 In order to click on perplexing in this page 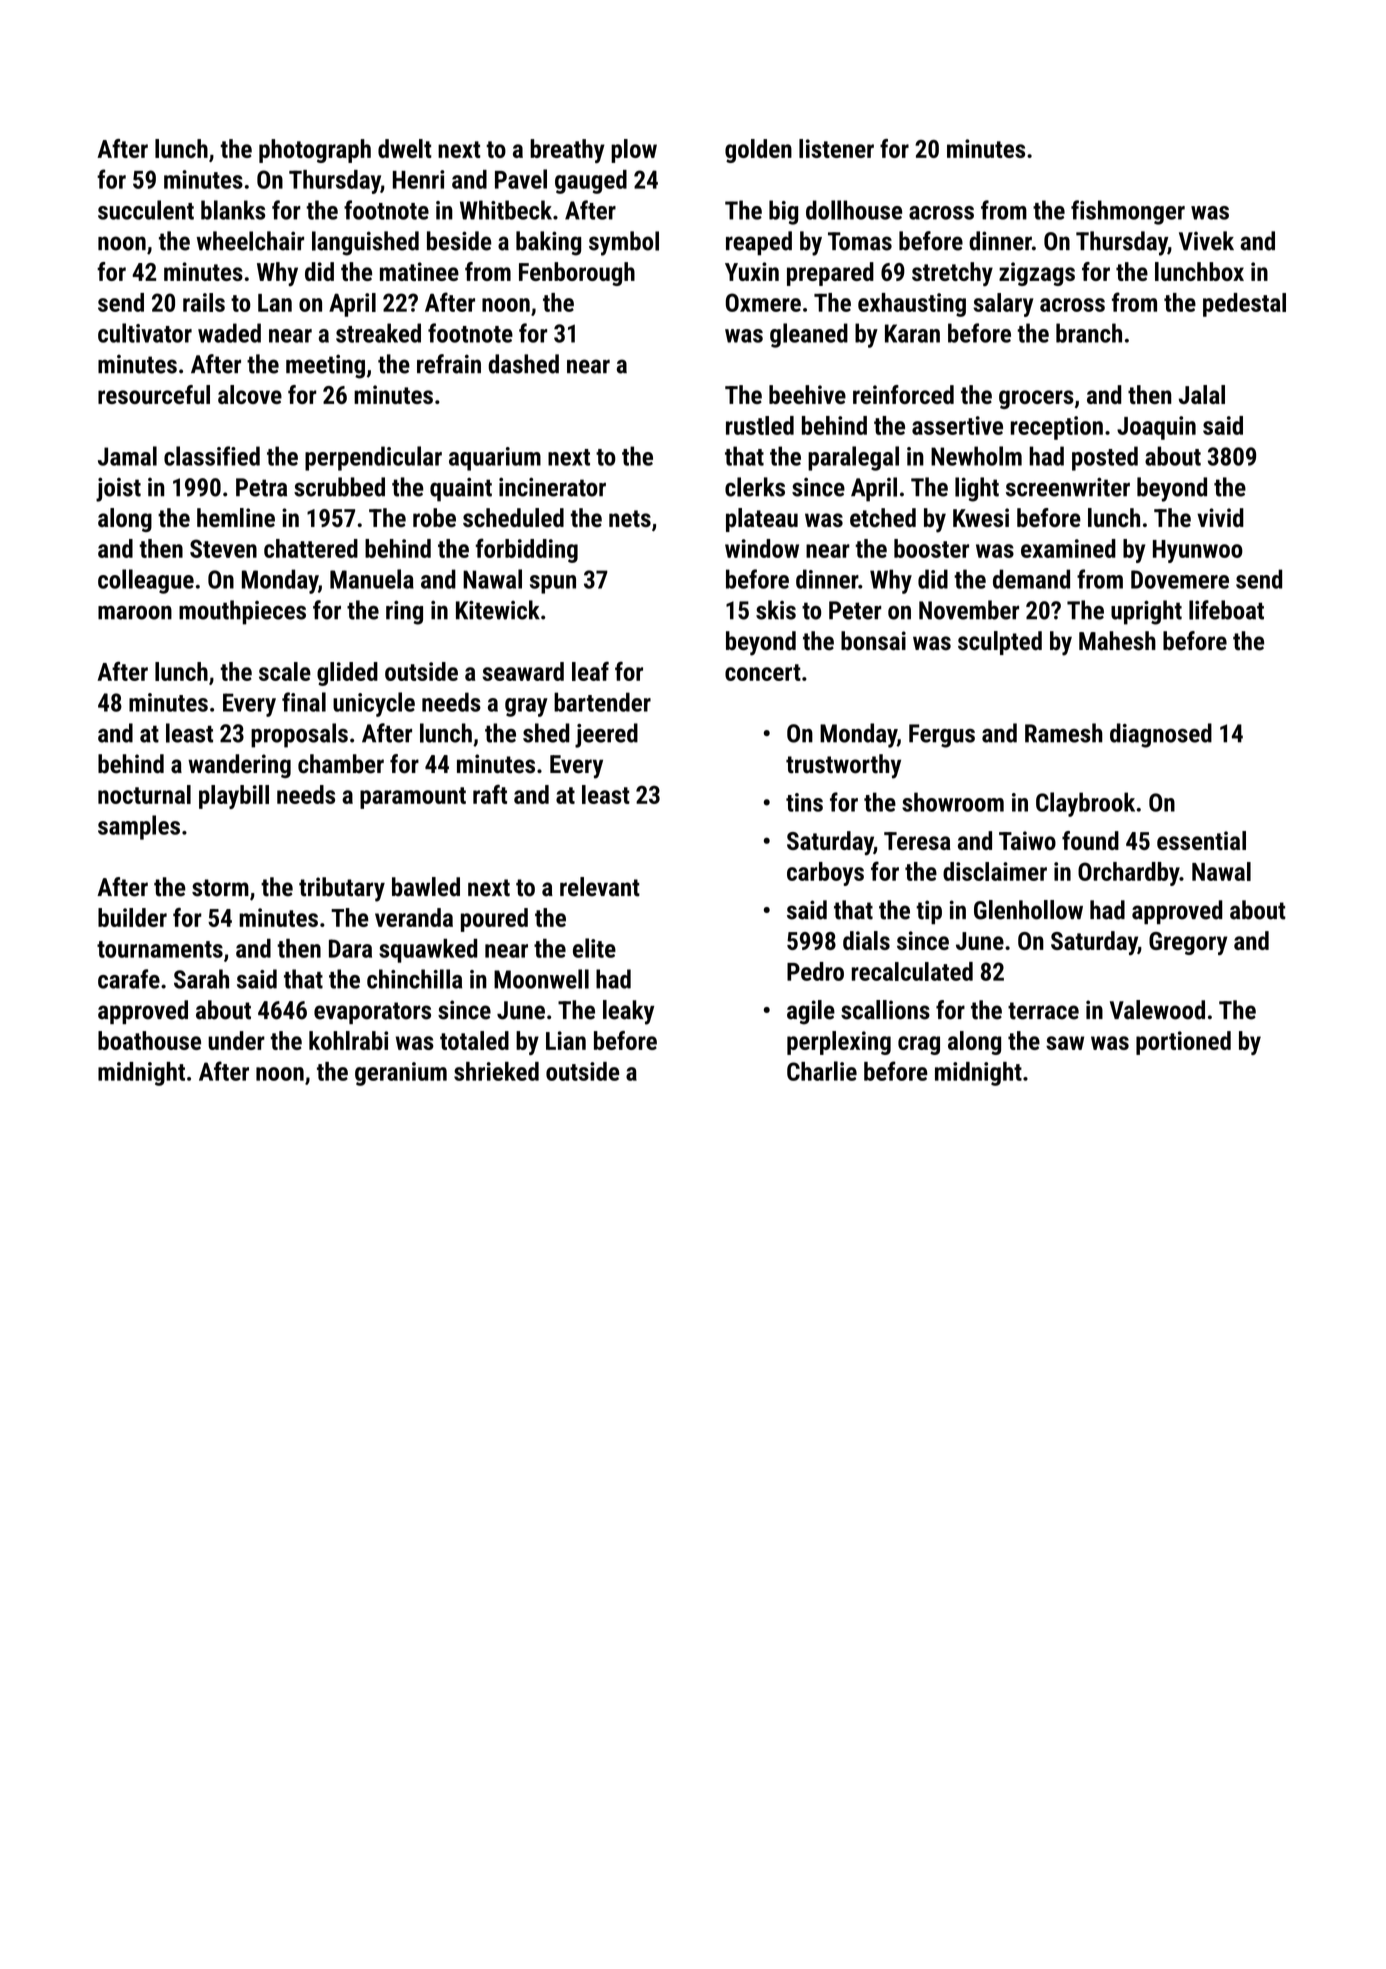, I will do `click(839, 1043)`.
